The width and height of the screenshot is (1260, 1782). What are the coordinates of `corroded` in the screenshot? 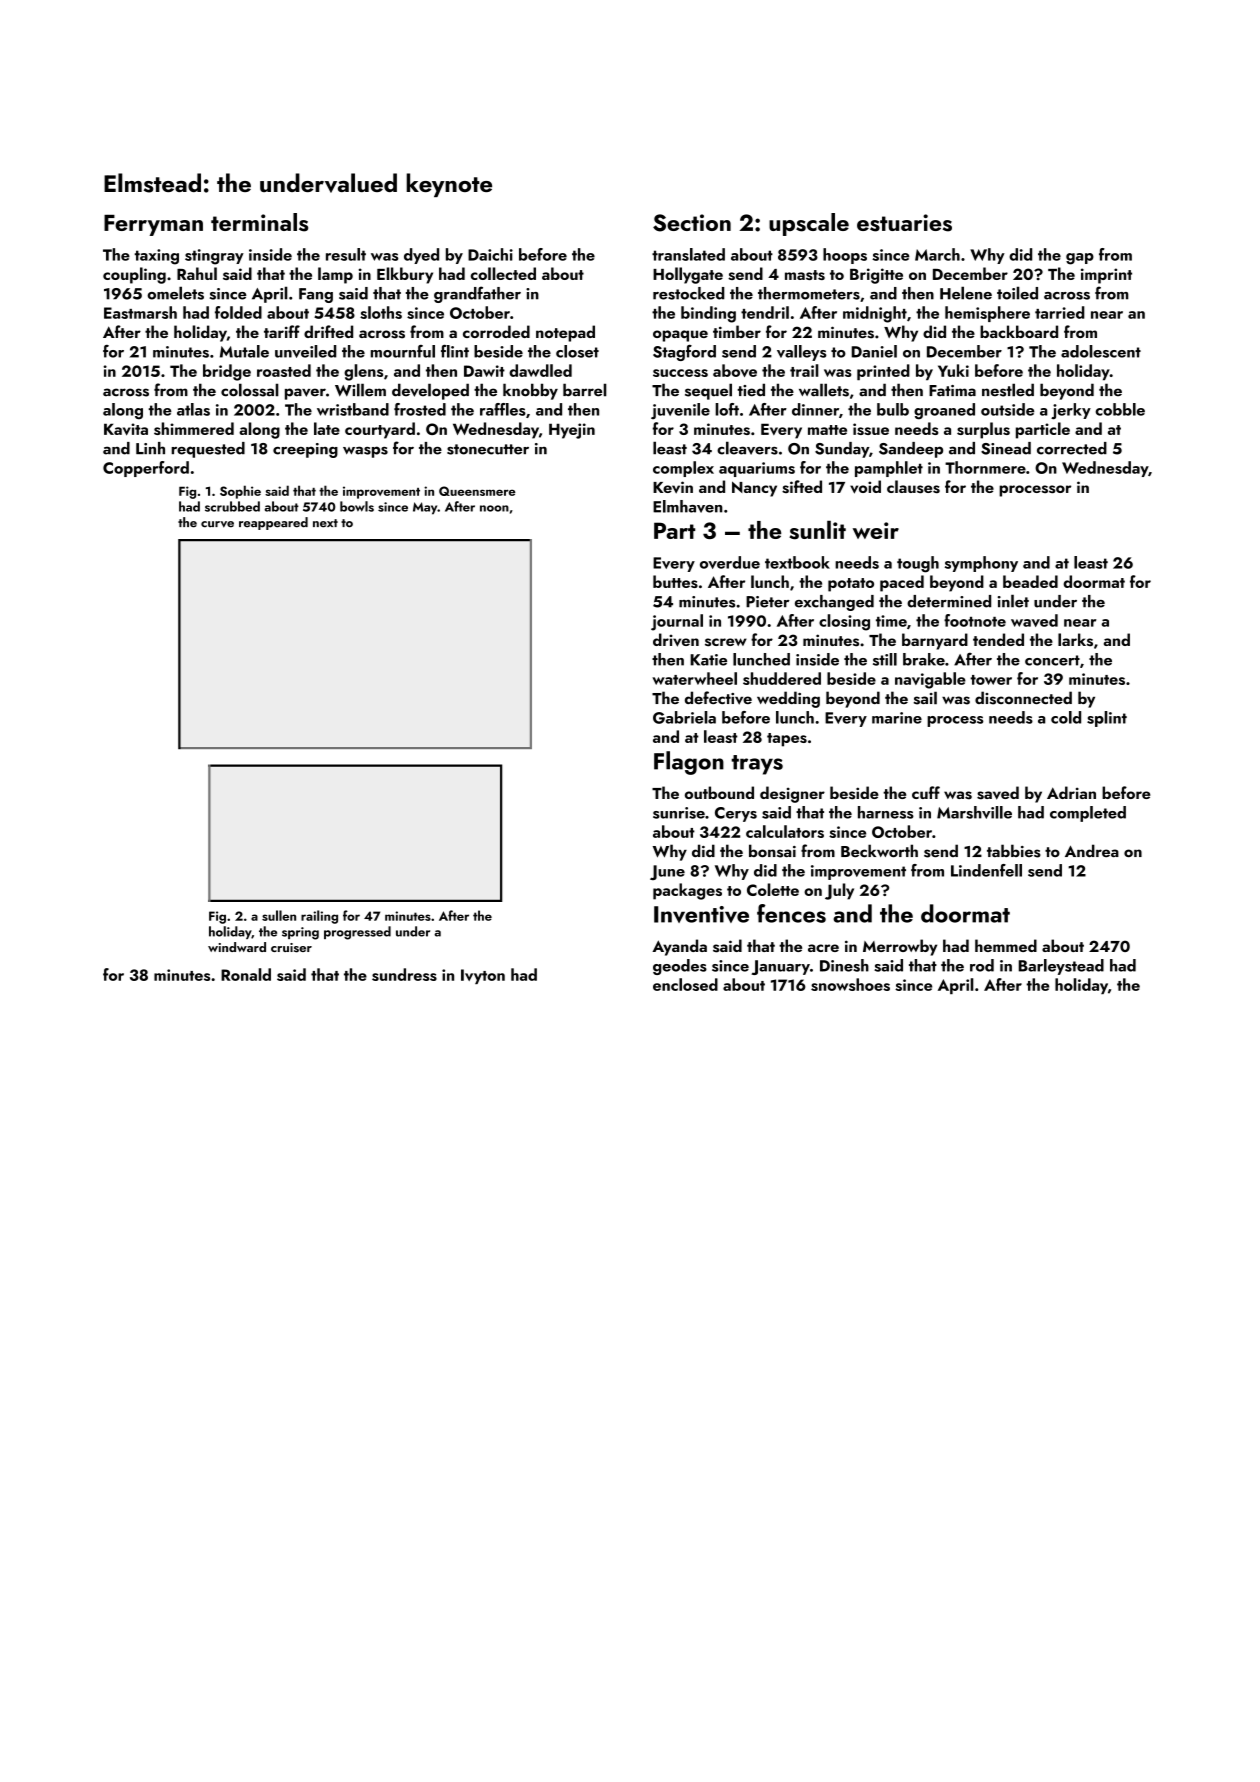 It's located at (496, 331).
